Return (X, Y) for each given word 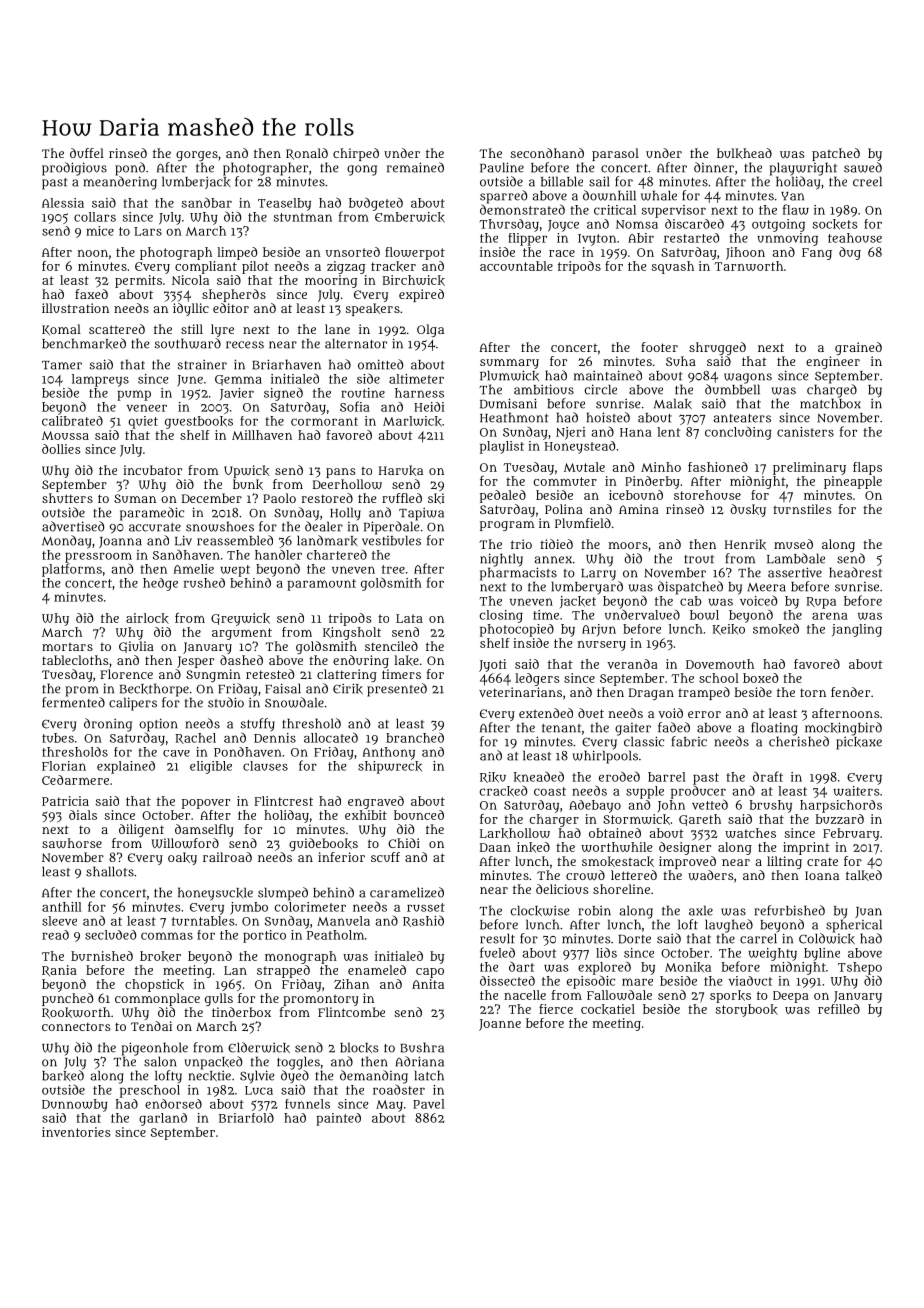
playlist (502, 447)
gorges (197, 156)
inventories (76, 1132)
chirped (356, 154)
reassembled (235, 540)
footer (659, 347)
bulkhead (744, 153)
